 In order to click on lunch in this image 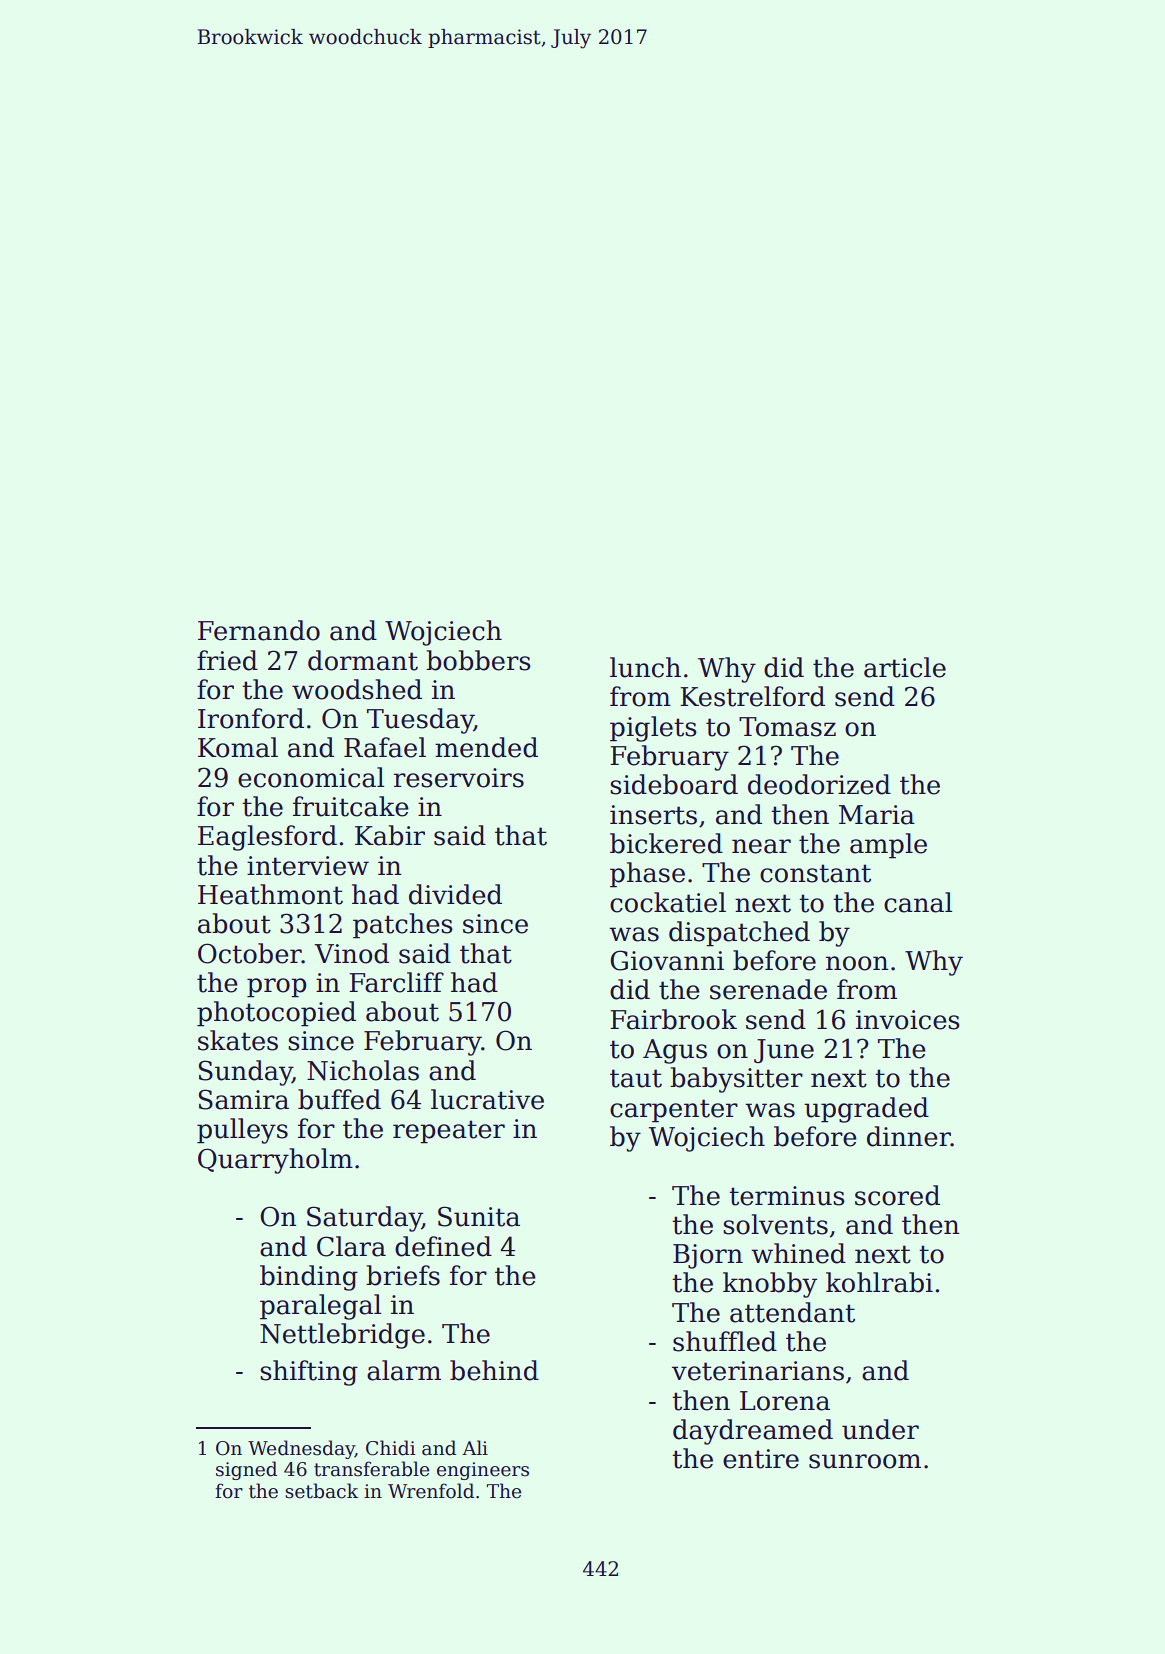, I will do `click(645, 667)`.
